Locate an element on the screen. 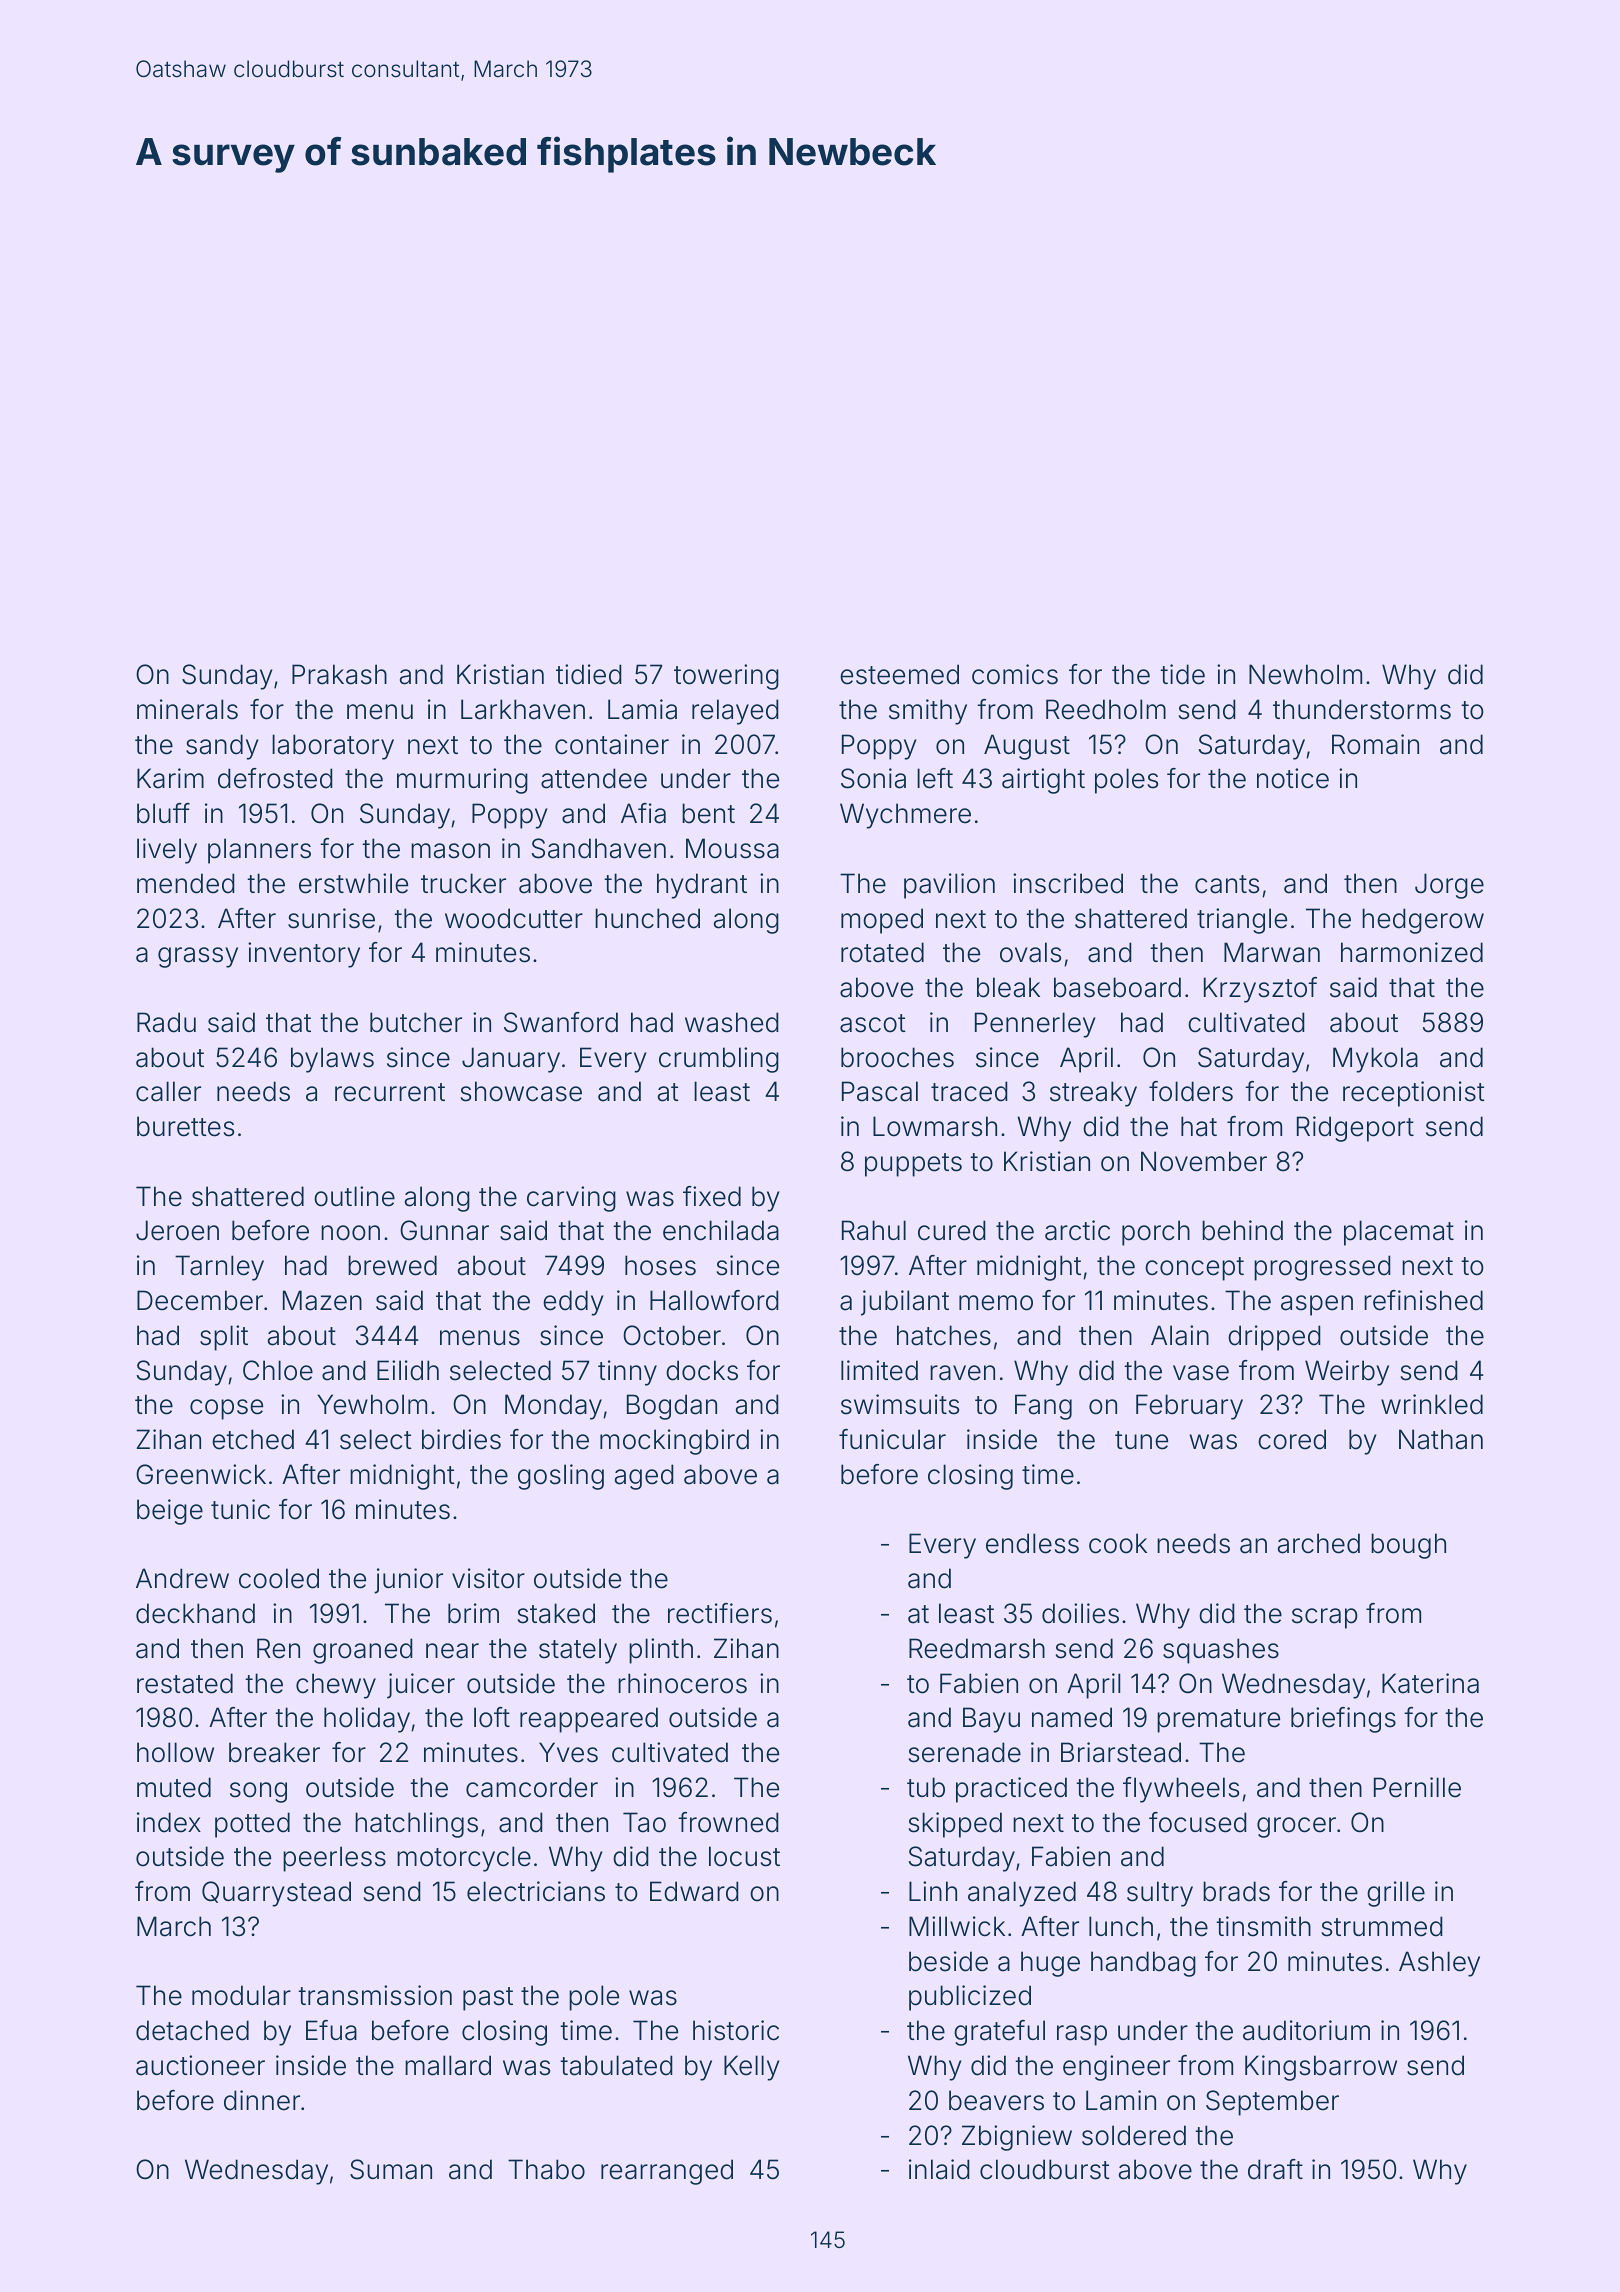 The height and width of the screenshot is (2292, 1620). receptionist is located at coordinates (1414, 1094).
